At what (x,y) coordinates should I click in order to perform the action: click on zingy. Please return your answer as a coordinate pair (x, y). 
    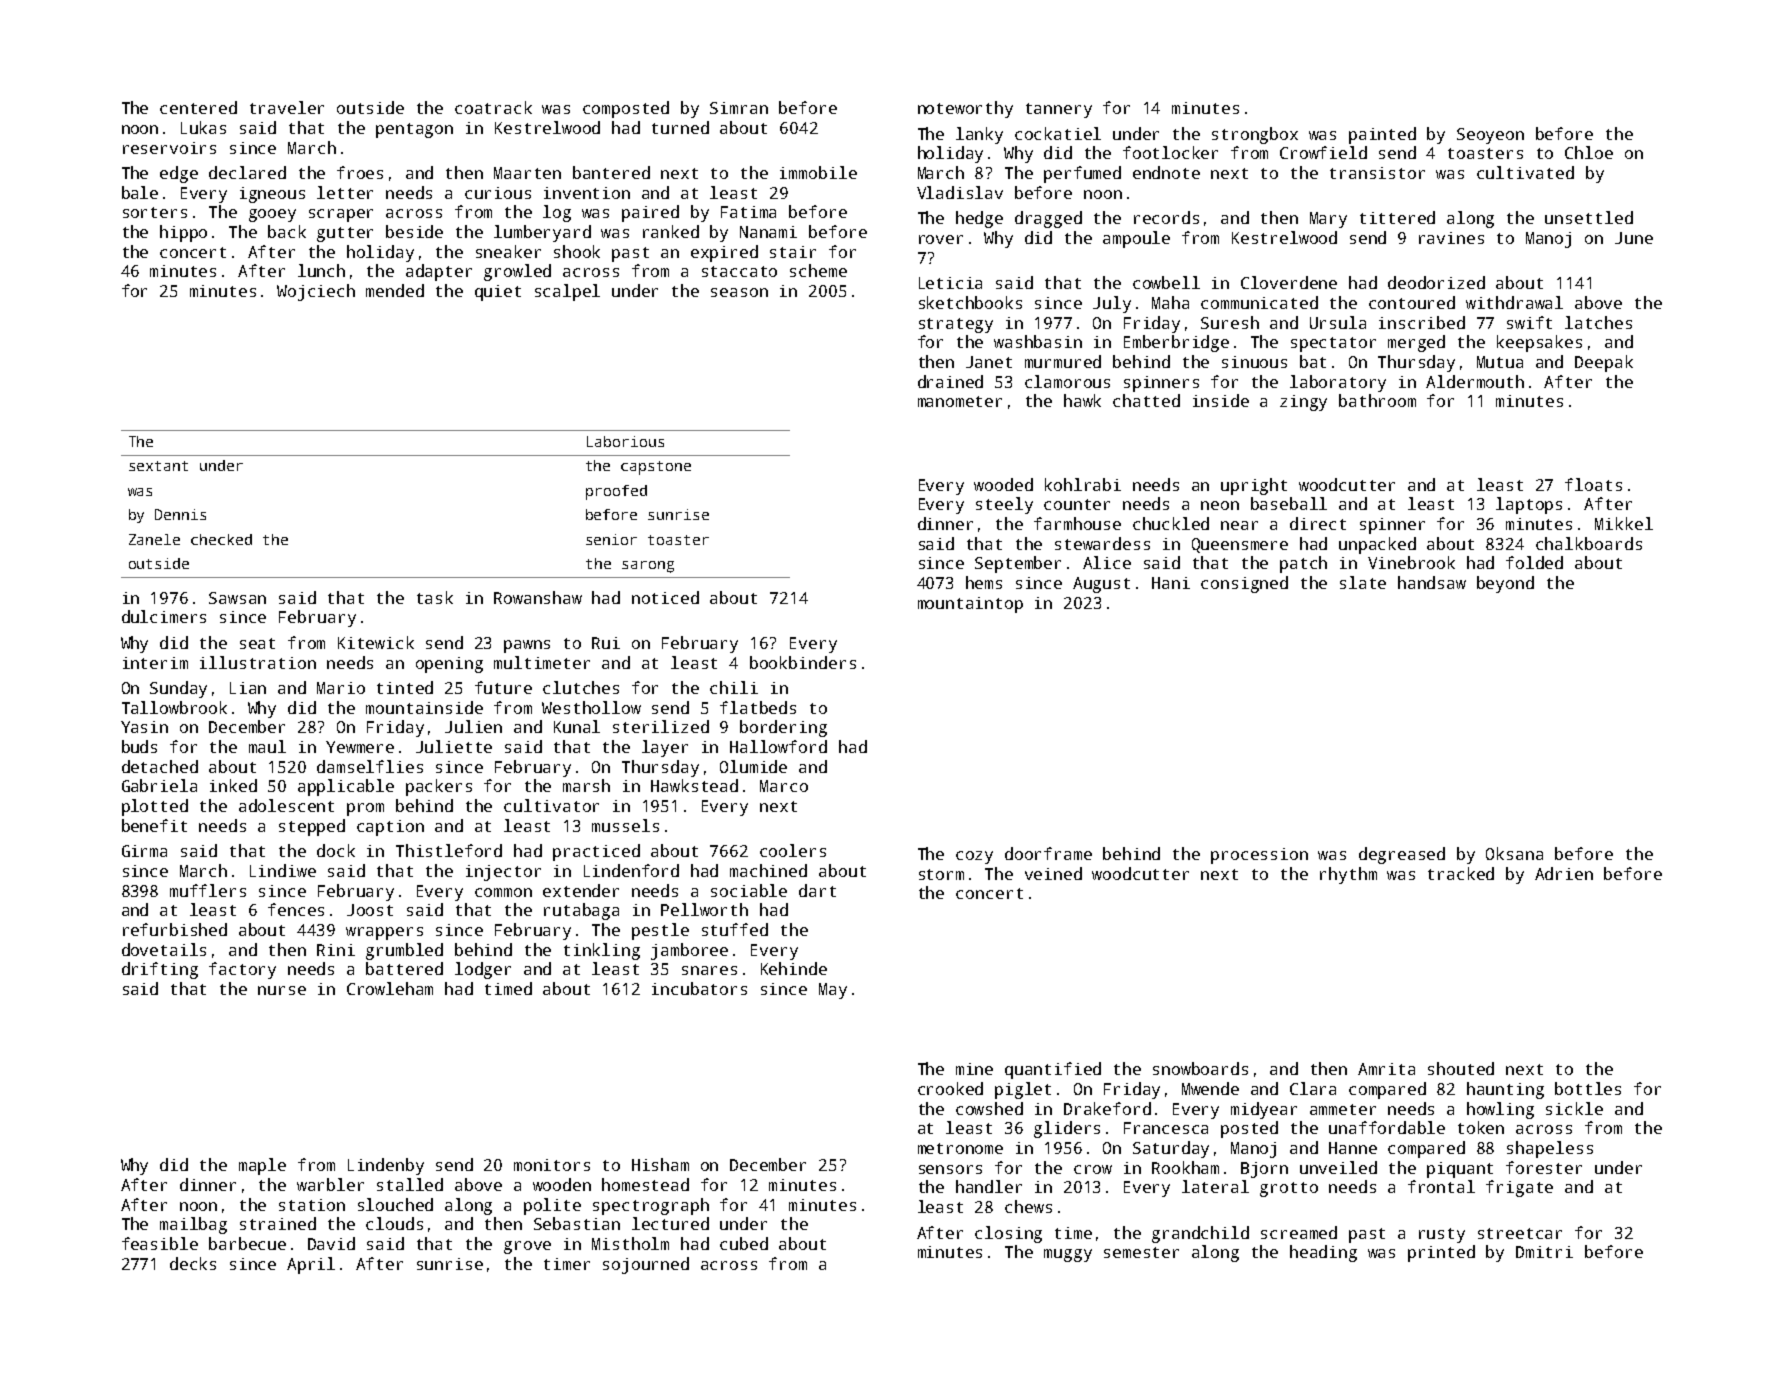
    Looking at the image, I should click on (1303, 403).
